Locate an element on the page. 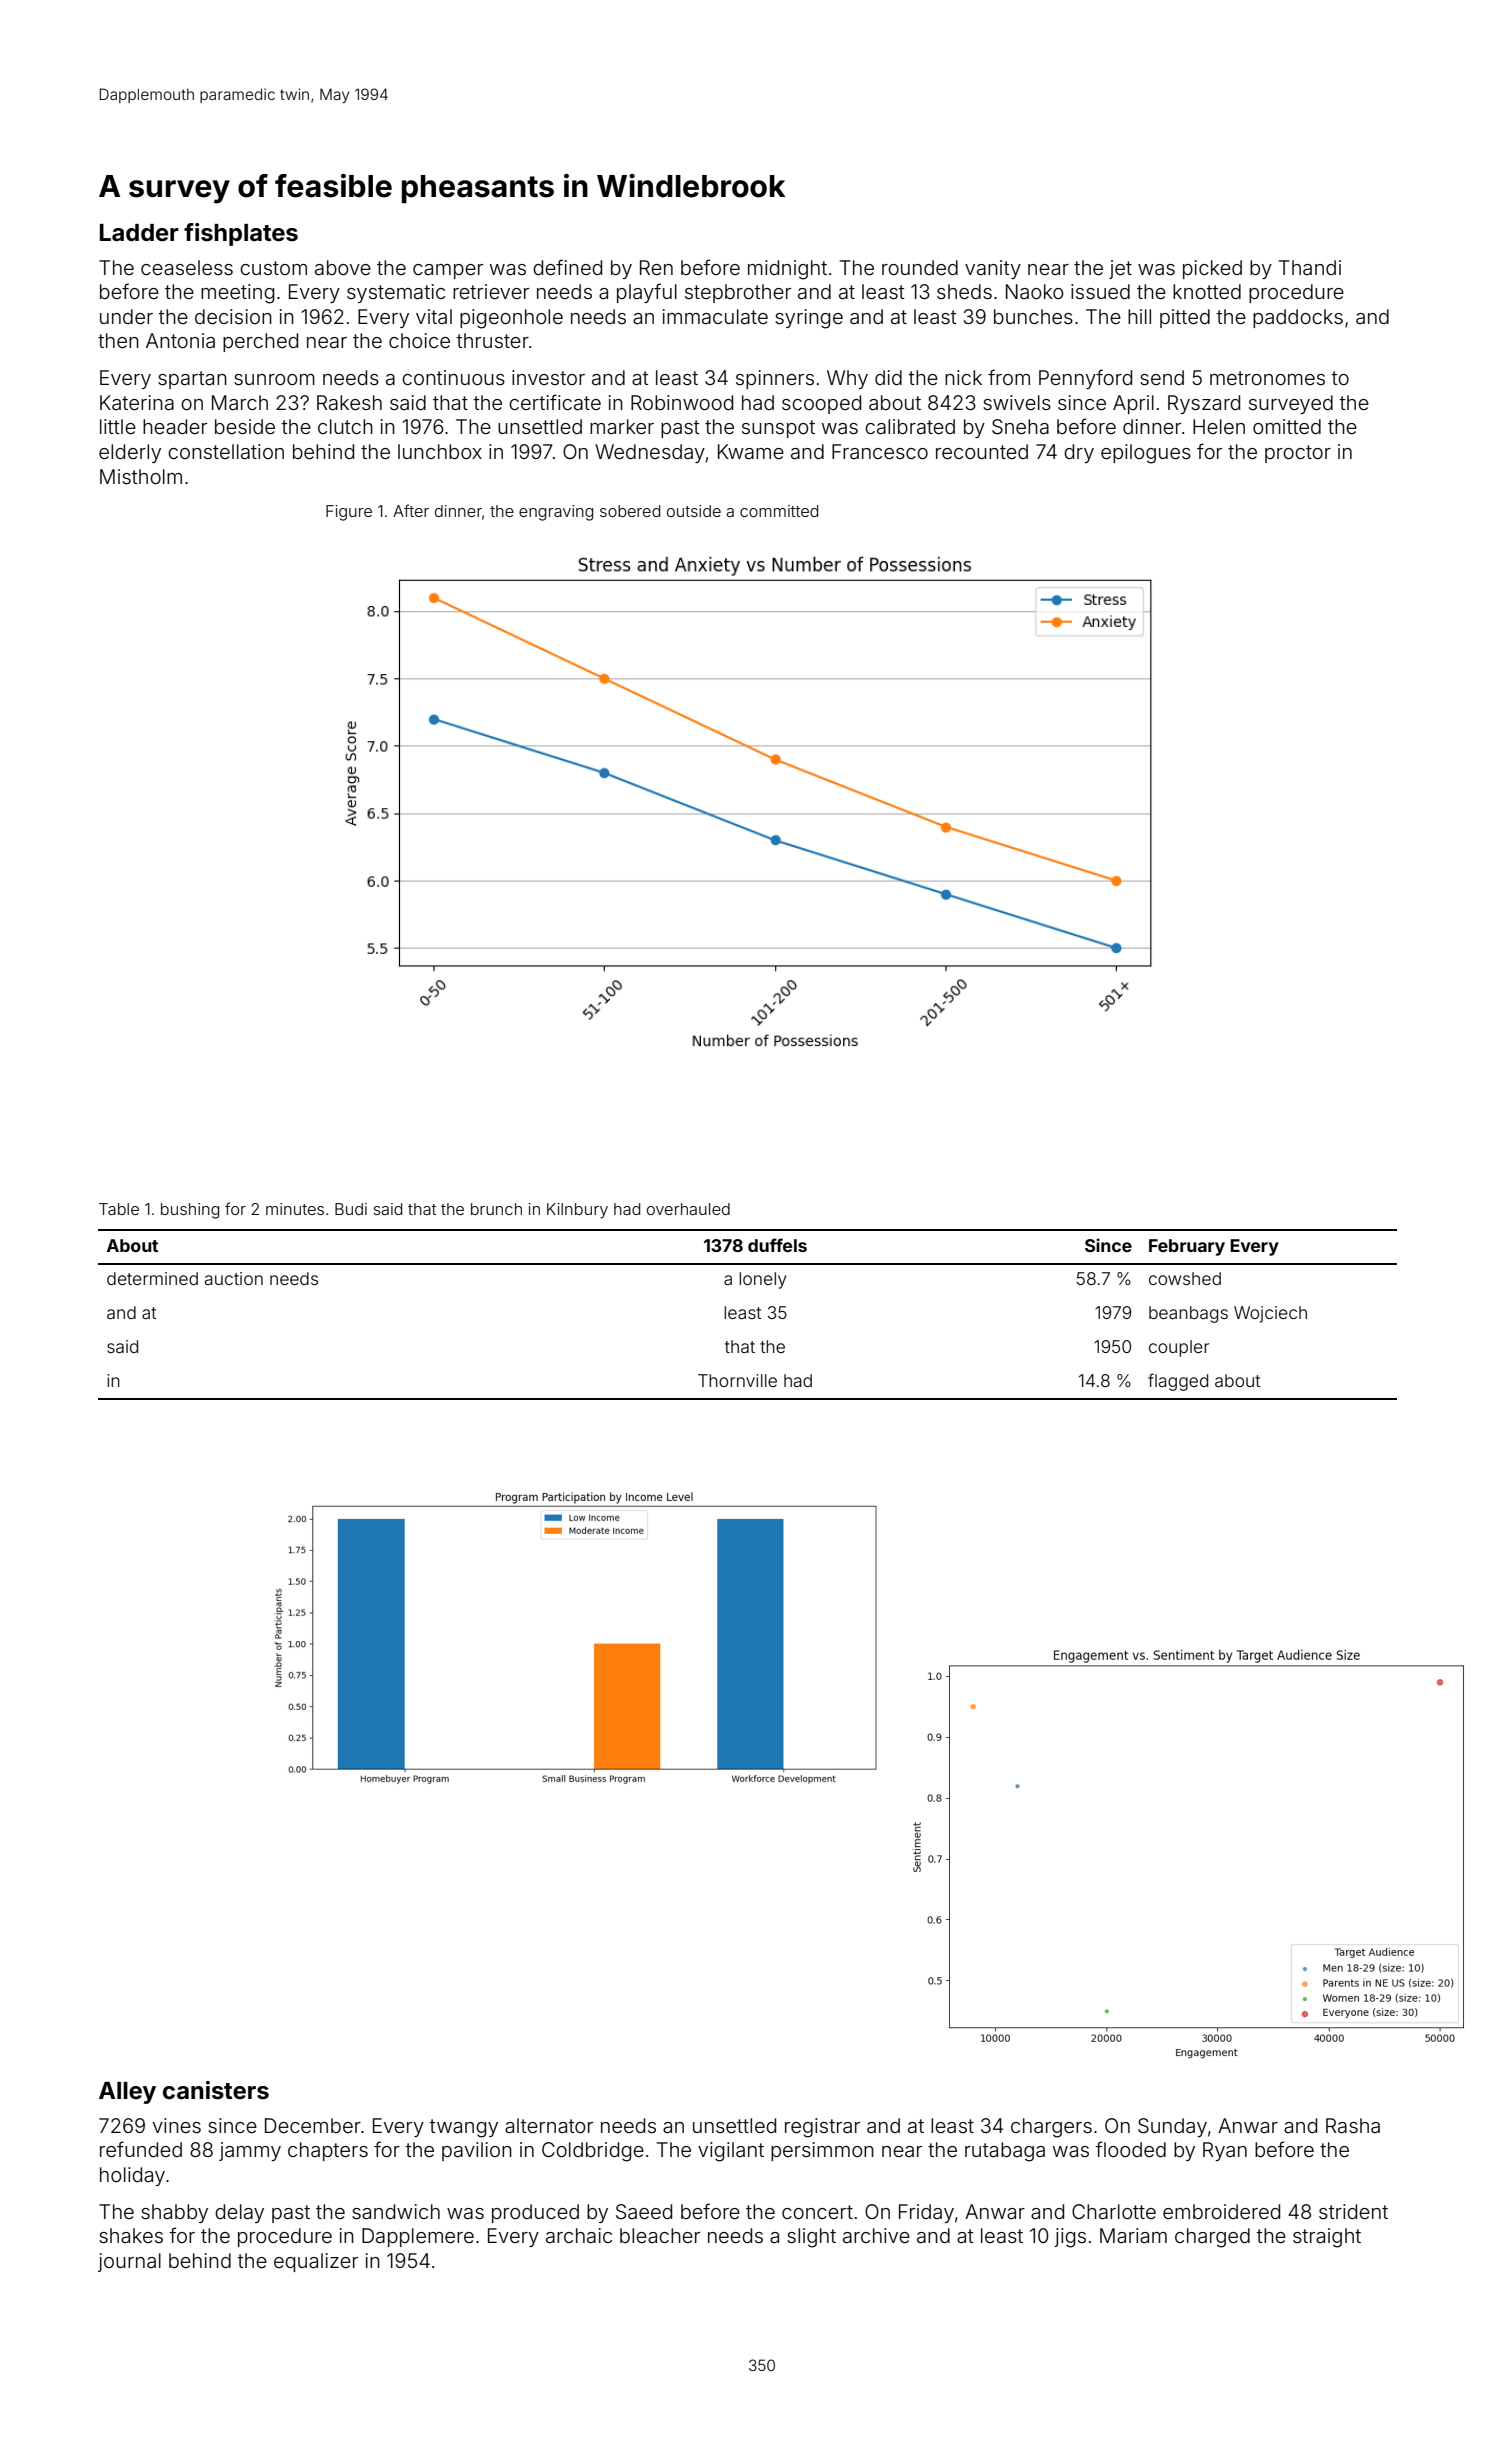  dry is located at coordinates (1079, 453).
